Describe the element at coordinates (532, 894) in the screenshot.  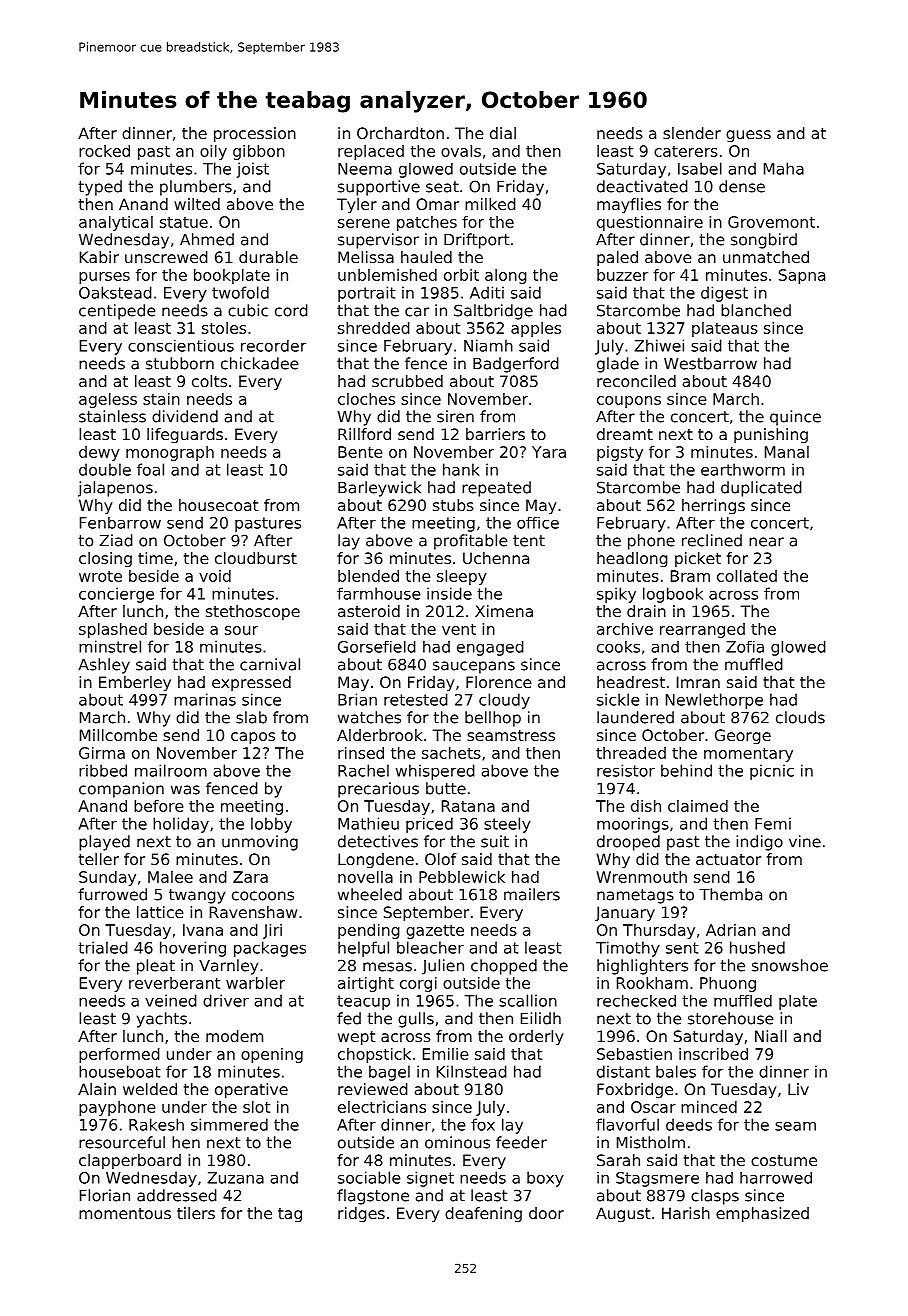
I see `mailers` at that location.
